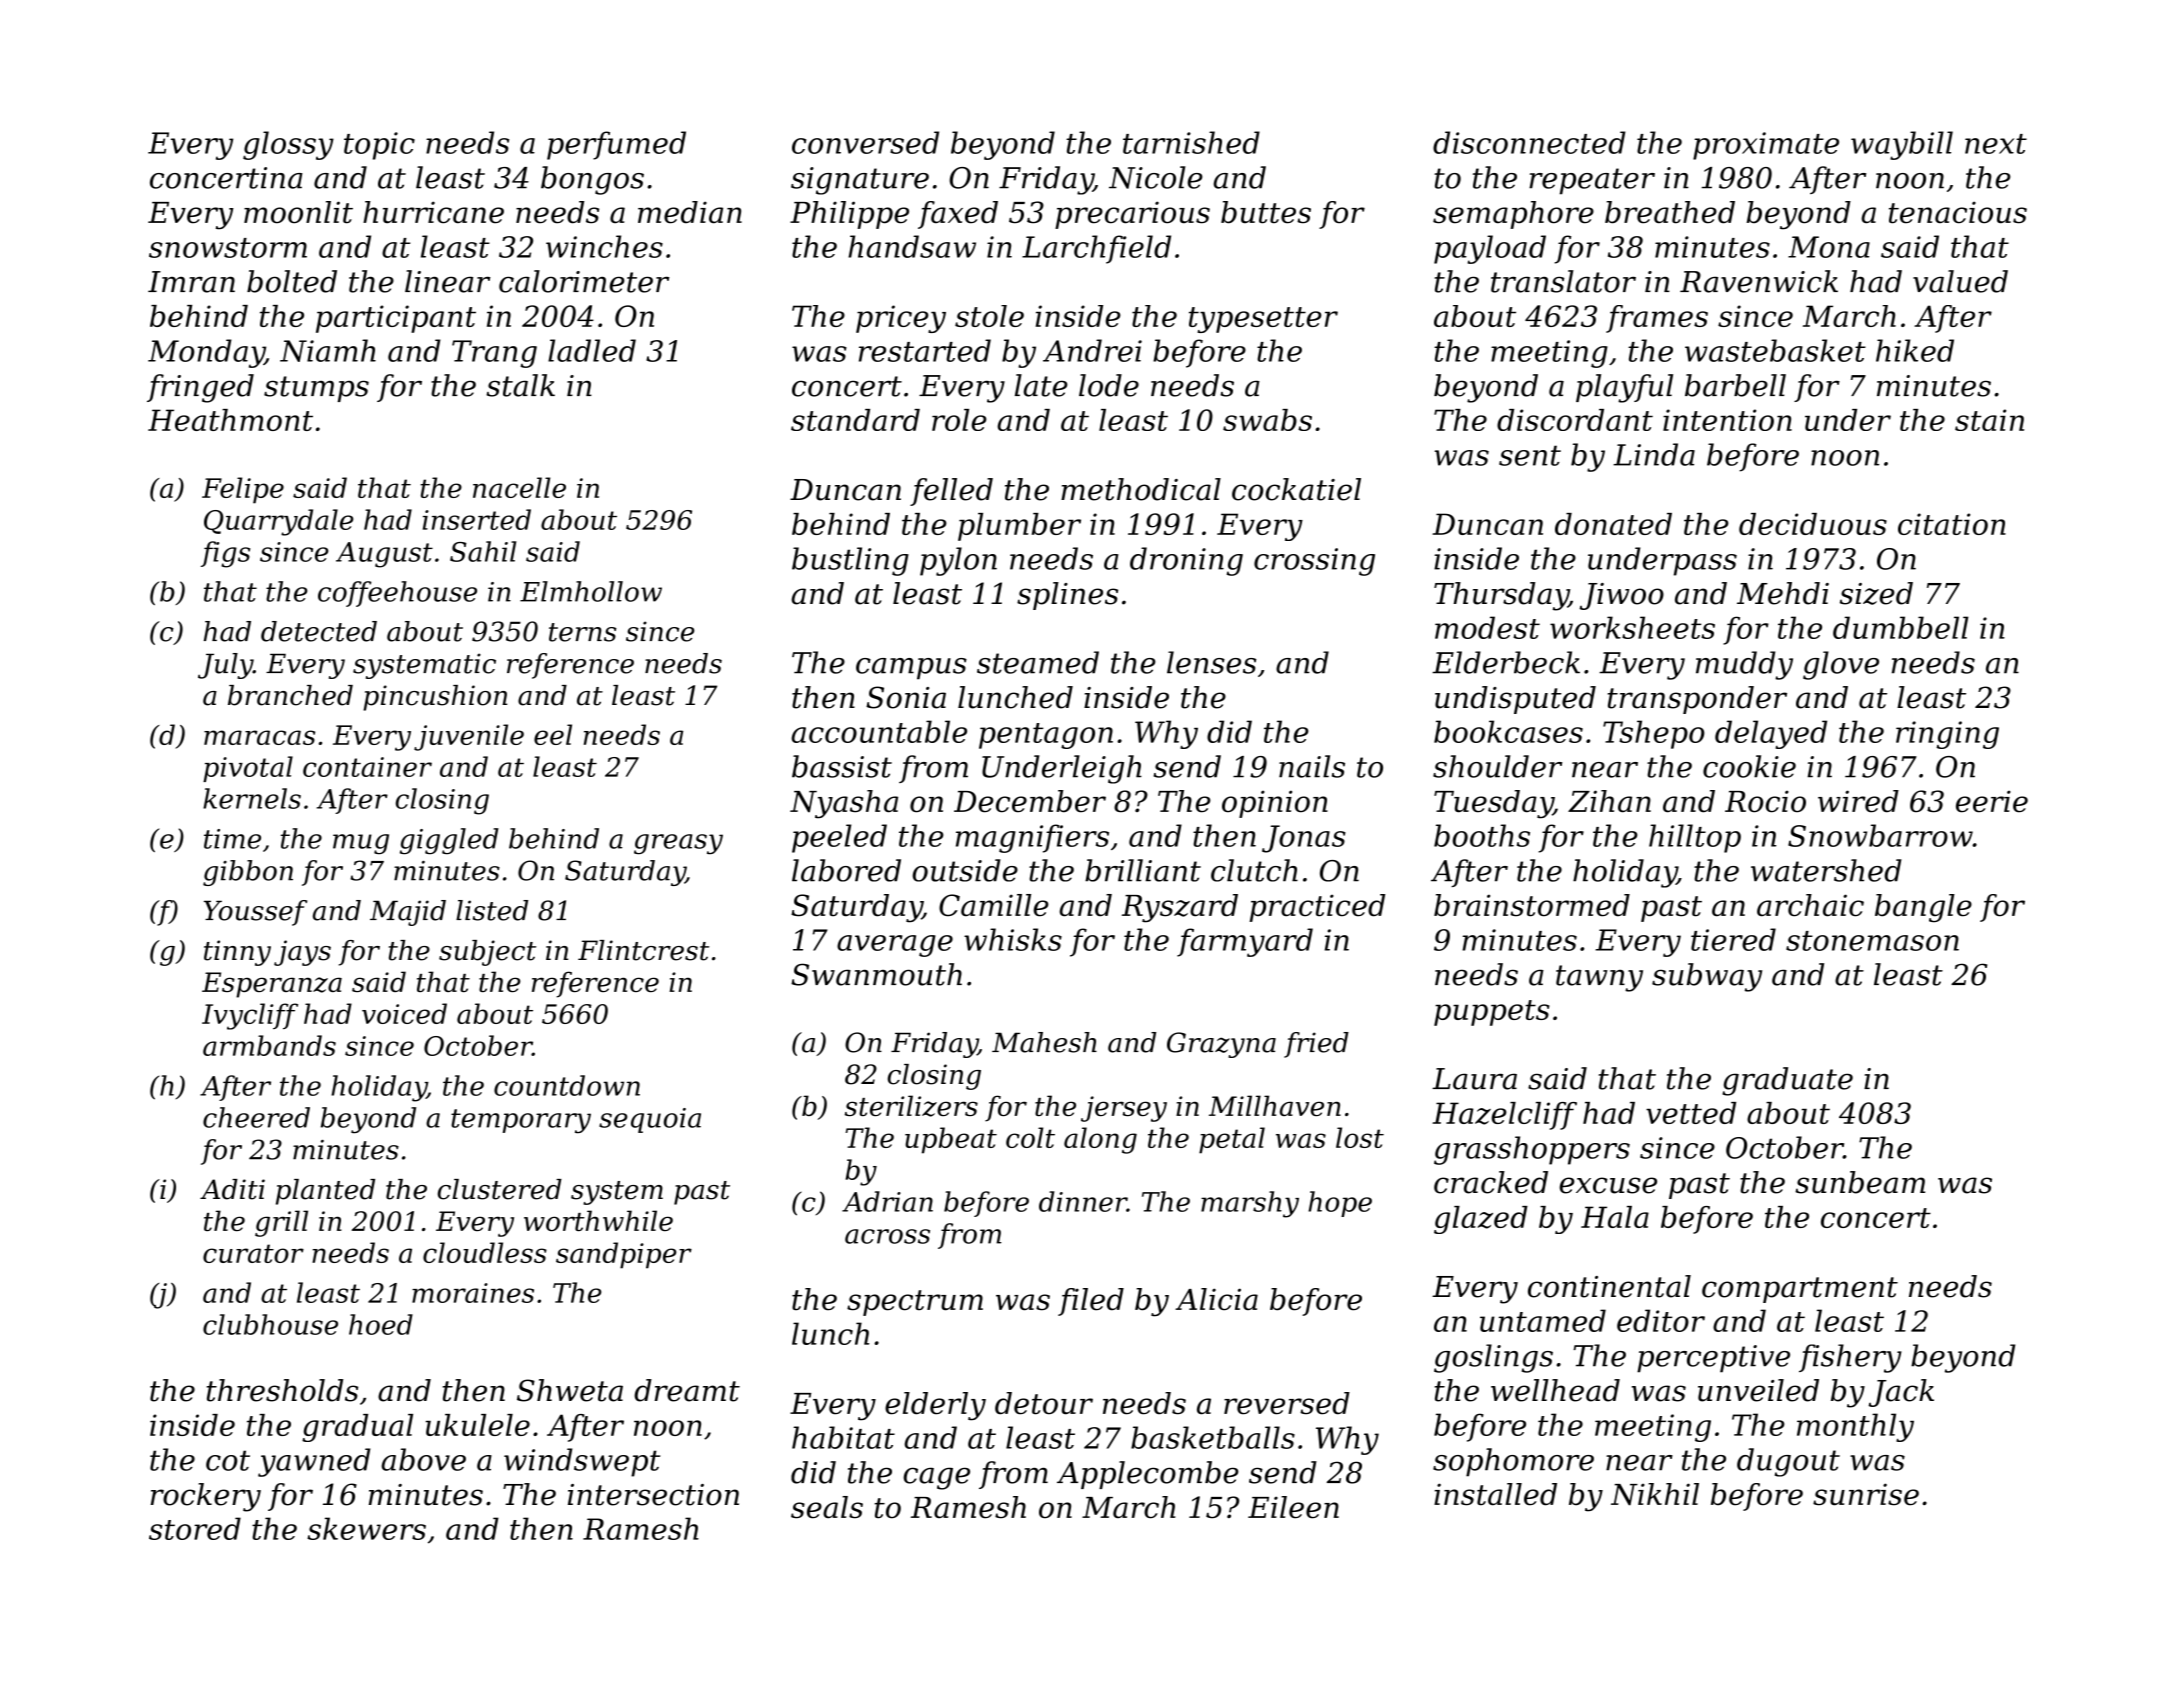 The height and width of the document is (1683, 2178). What do you see at coordinates (270, 1324) in the document?
I see `clubhouse` at bounding box center [270, 1324].
